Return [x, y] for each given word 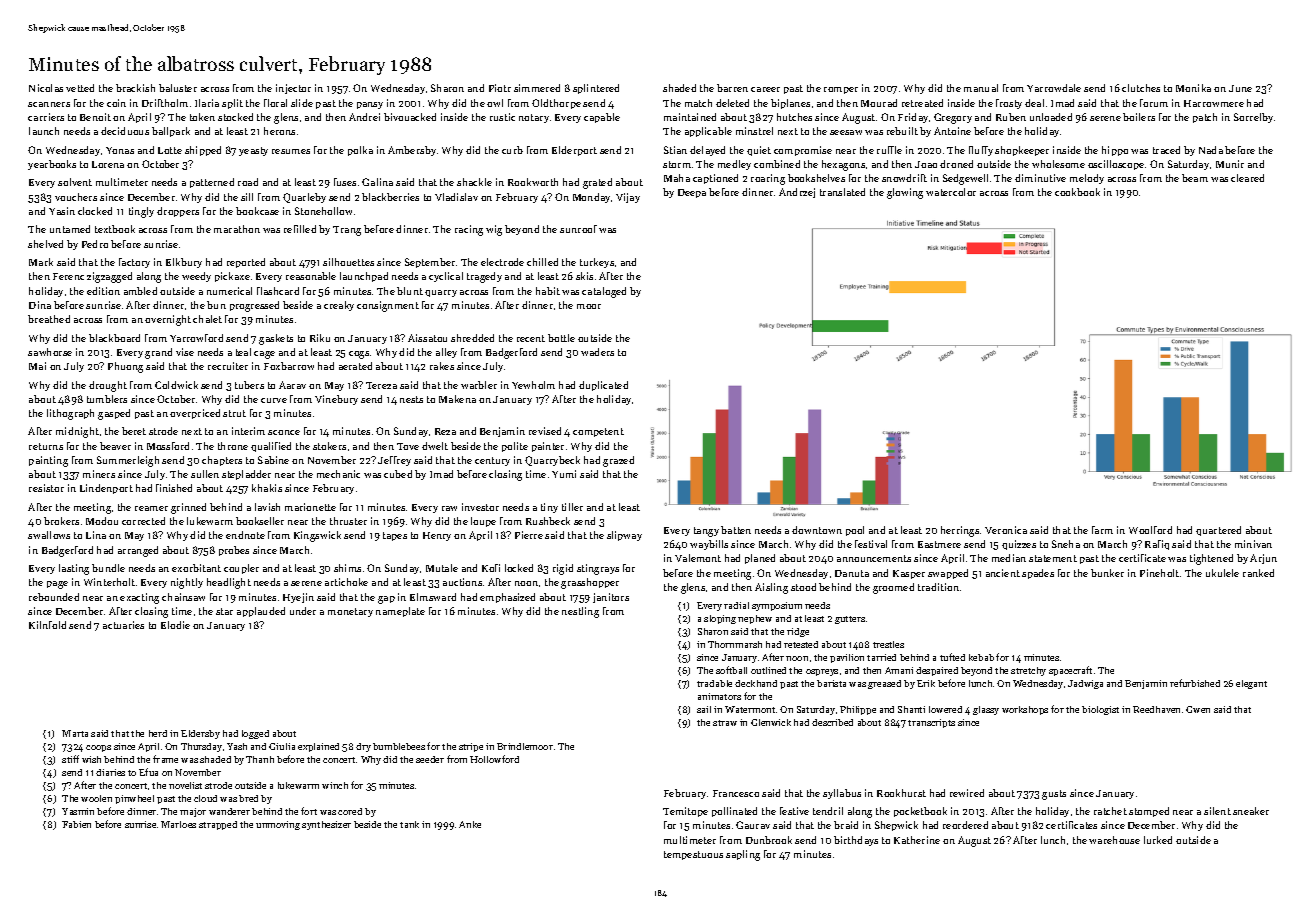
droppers [178, 212]
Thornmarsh [735, 644]
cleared [1247, 178]
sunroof [578, 229]
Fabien [76, 824]
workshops [1025, 710]
